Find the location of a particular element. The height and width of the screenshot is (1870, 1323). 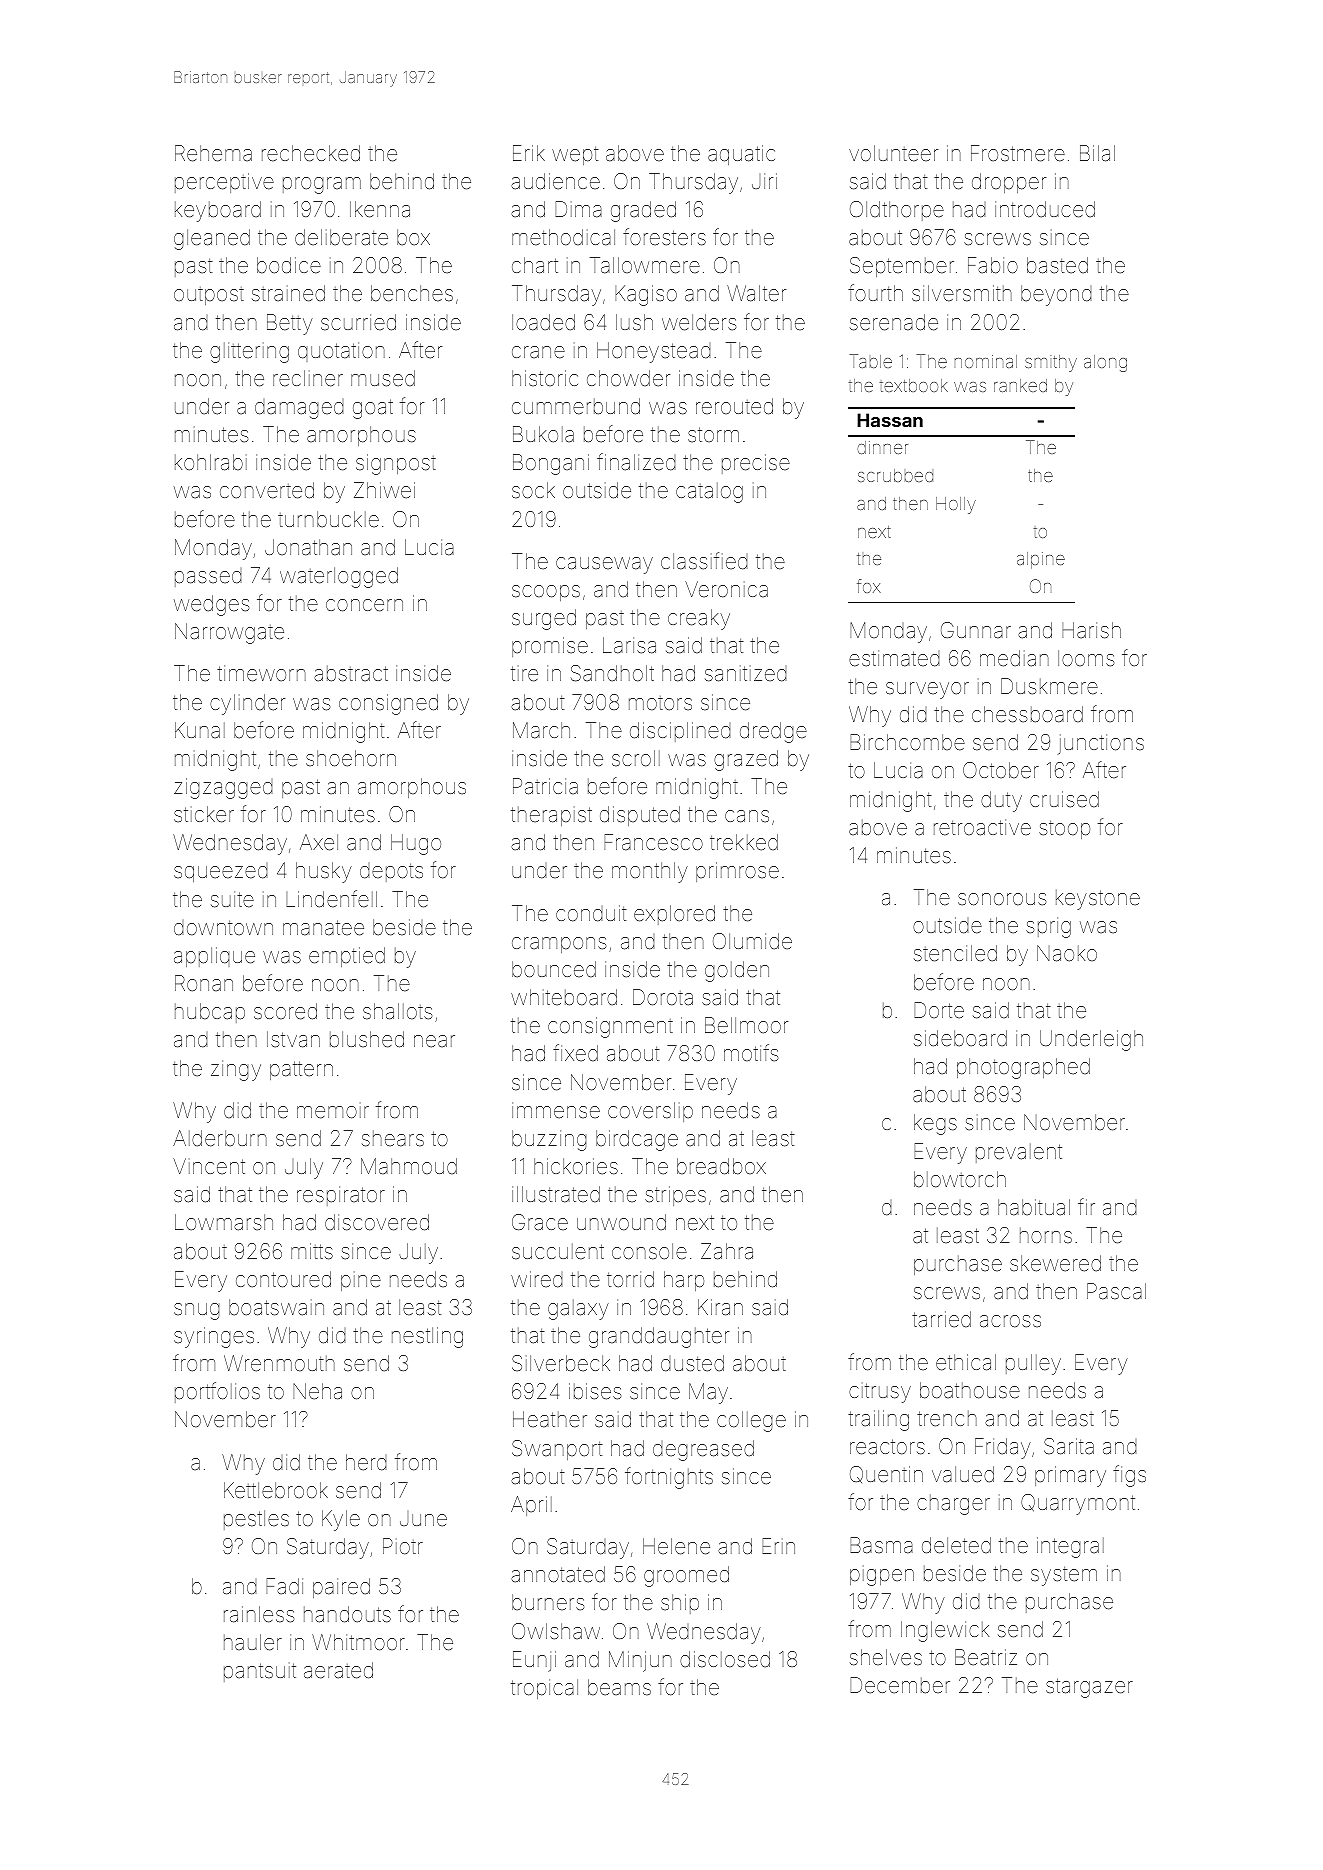

aquatic is located at coordinates (741, 155).
